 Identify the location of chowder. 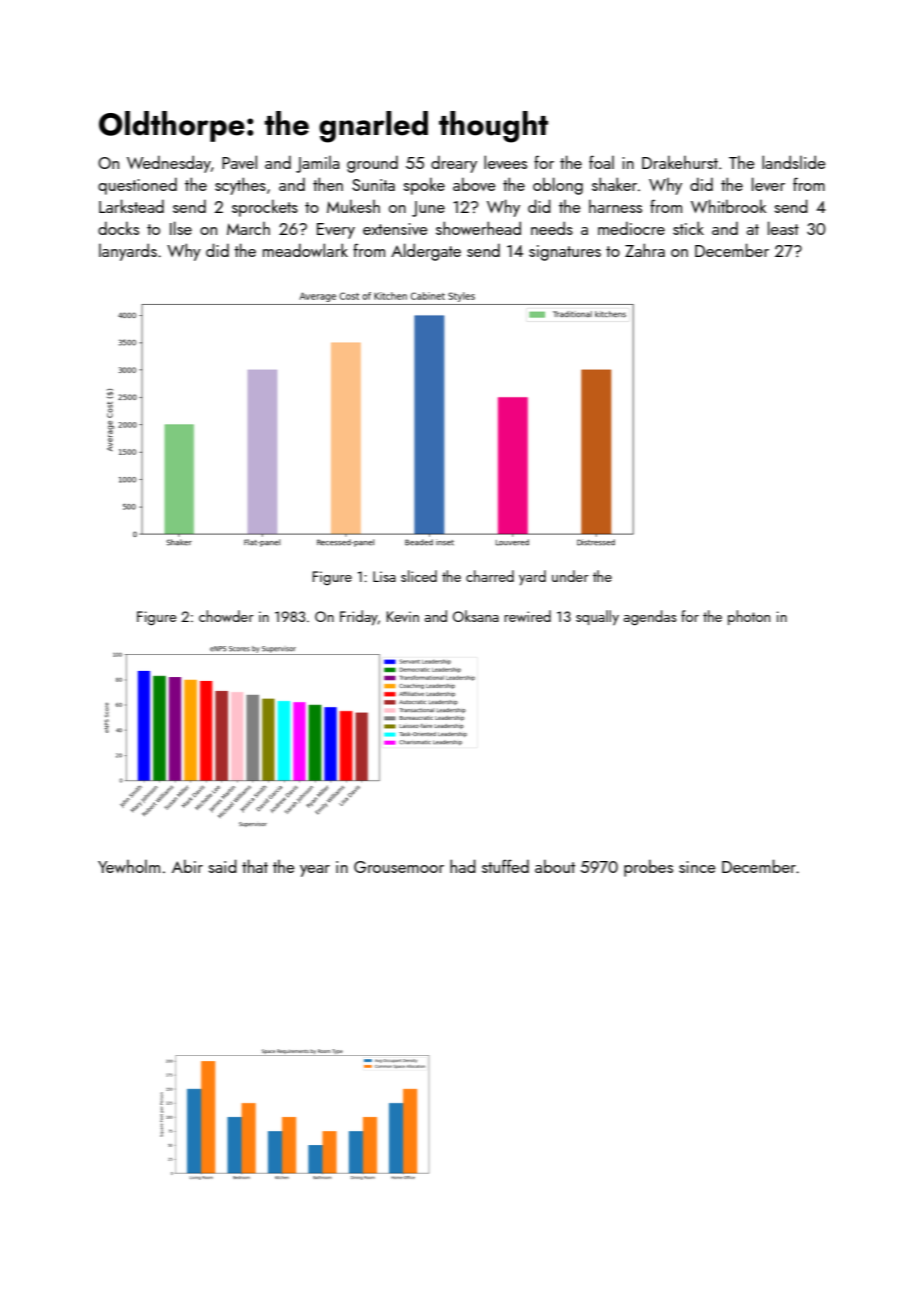
(226, 616).
